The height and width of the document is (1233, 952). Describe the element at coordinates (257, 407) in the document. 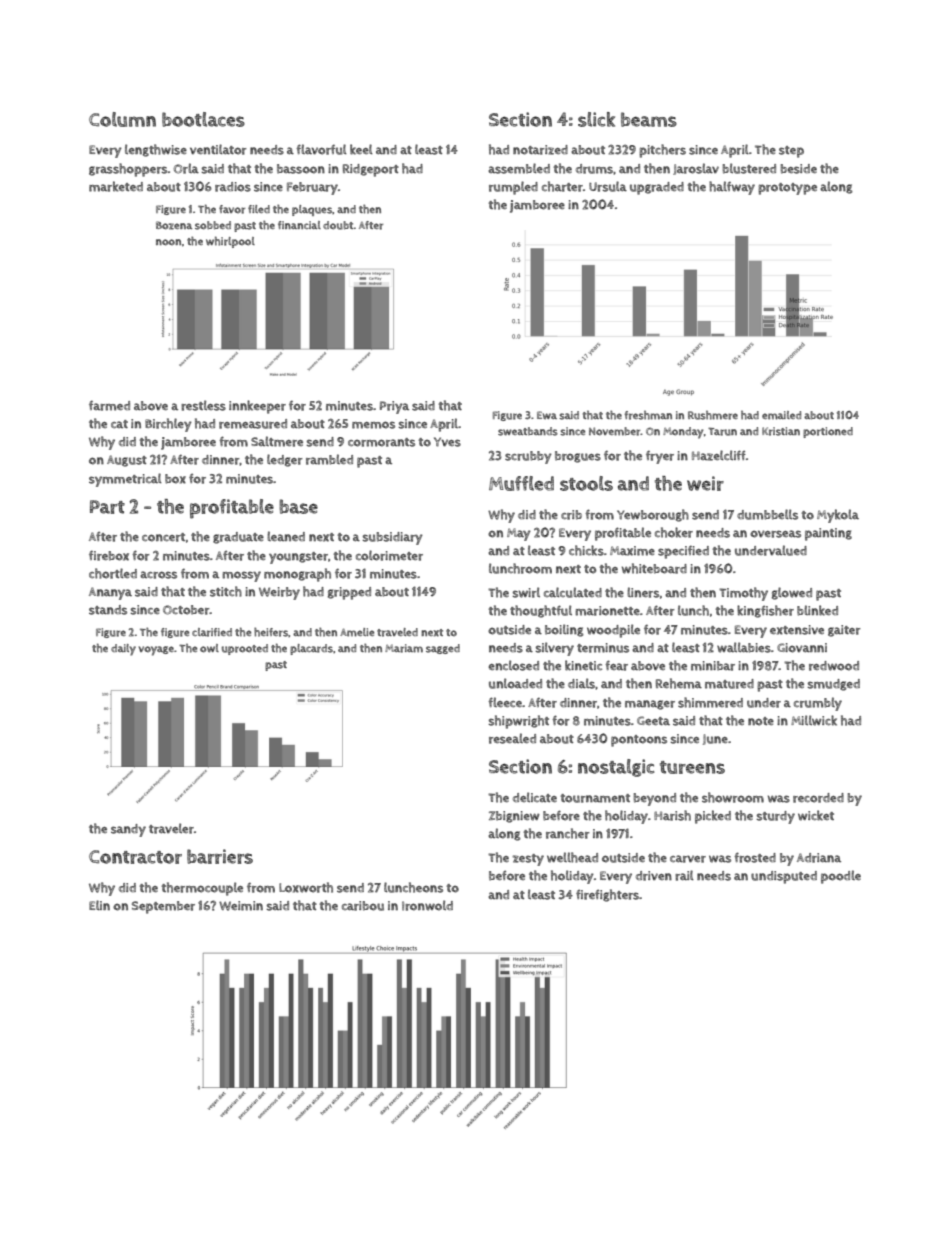

I see `innkeeper` at that location.
